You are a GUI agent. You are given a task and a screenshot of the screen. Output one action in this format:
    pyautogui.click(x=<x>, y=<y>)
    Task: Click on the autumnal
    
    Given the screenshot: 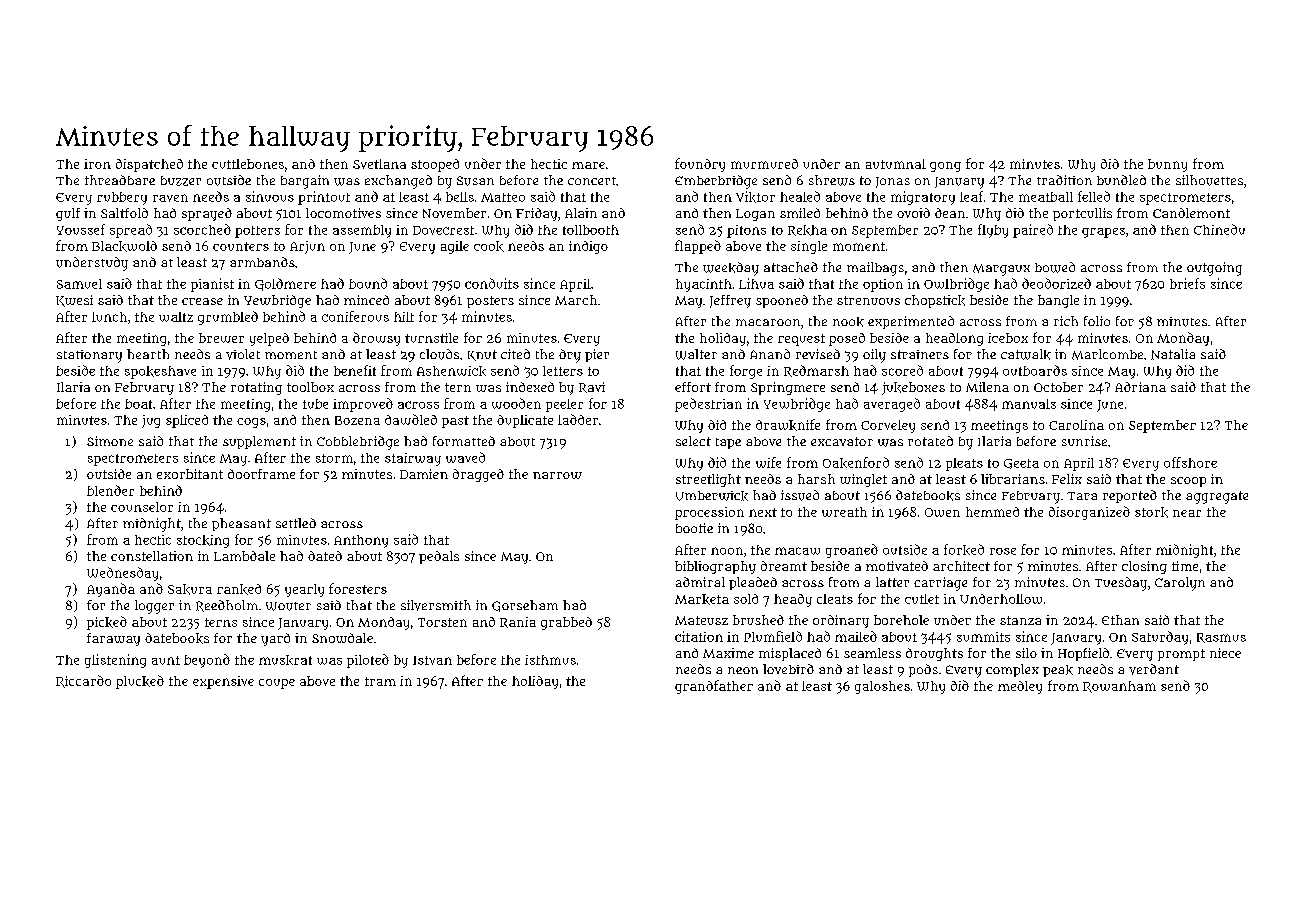 What is the action you would take?
    pyautogui.click(x=896, y=164)
